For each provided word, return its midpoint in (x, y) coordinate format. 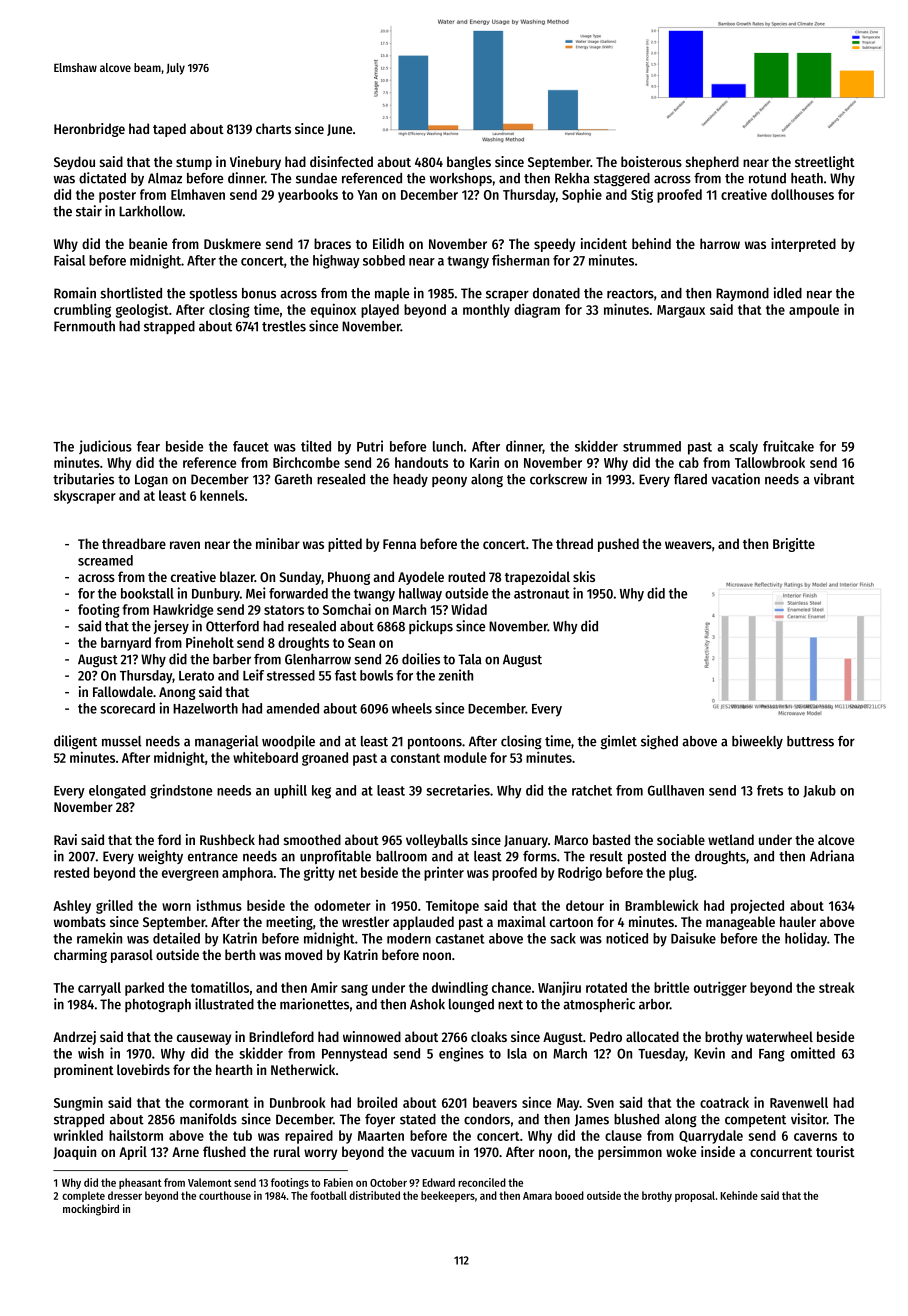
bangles (469, 163)
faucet (251, 446)
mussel (121, 741)
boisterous (651, 161)
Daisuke (693, 938)
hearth (234, 1069)
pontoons (435, 743)
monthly (486, 311)
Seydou (74, 163)
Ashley (72, 907)
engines (461, 1054)
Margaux (681, 311)
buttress (810, 741)
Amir (324, 987)
